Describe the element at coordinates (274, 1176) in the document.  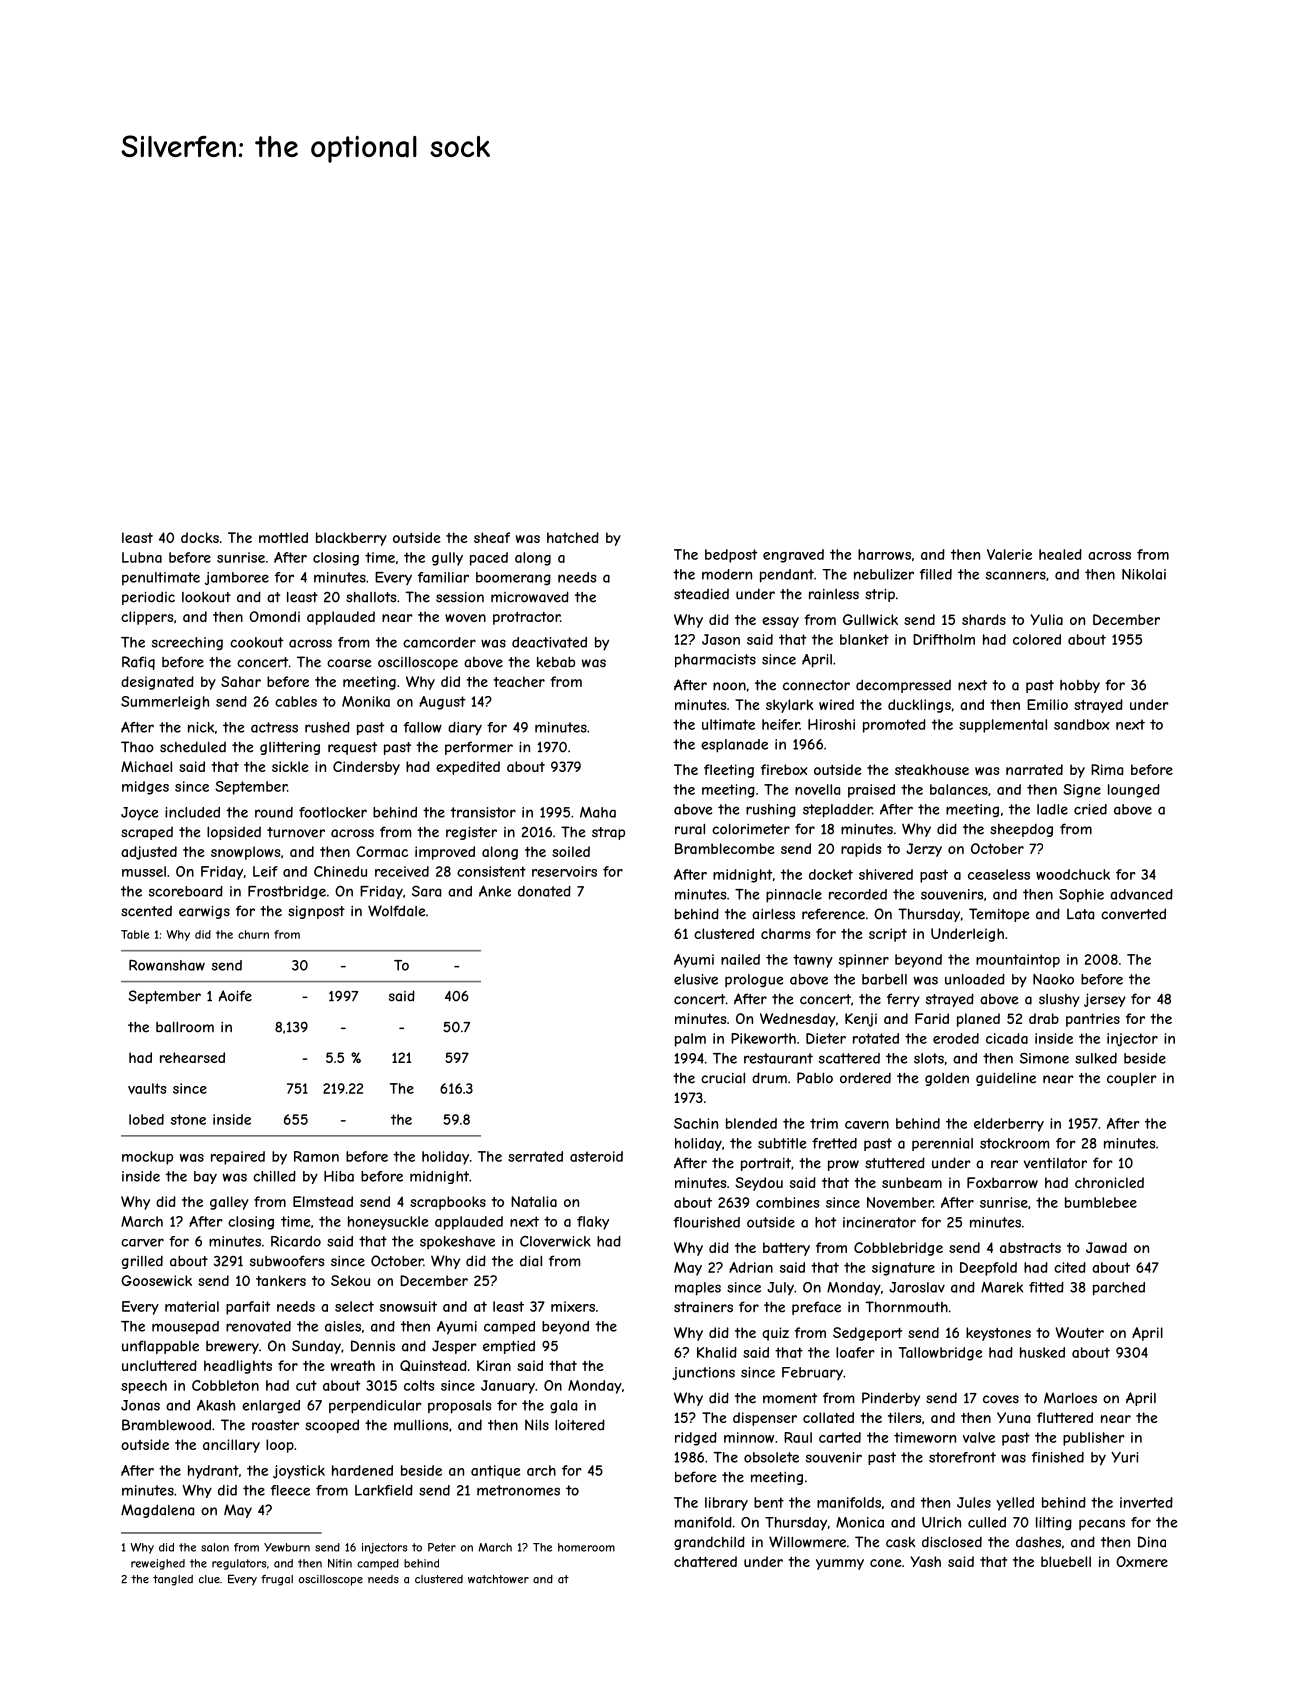
I see `chilled` at that location.
